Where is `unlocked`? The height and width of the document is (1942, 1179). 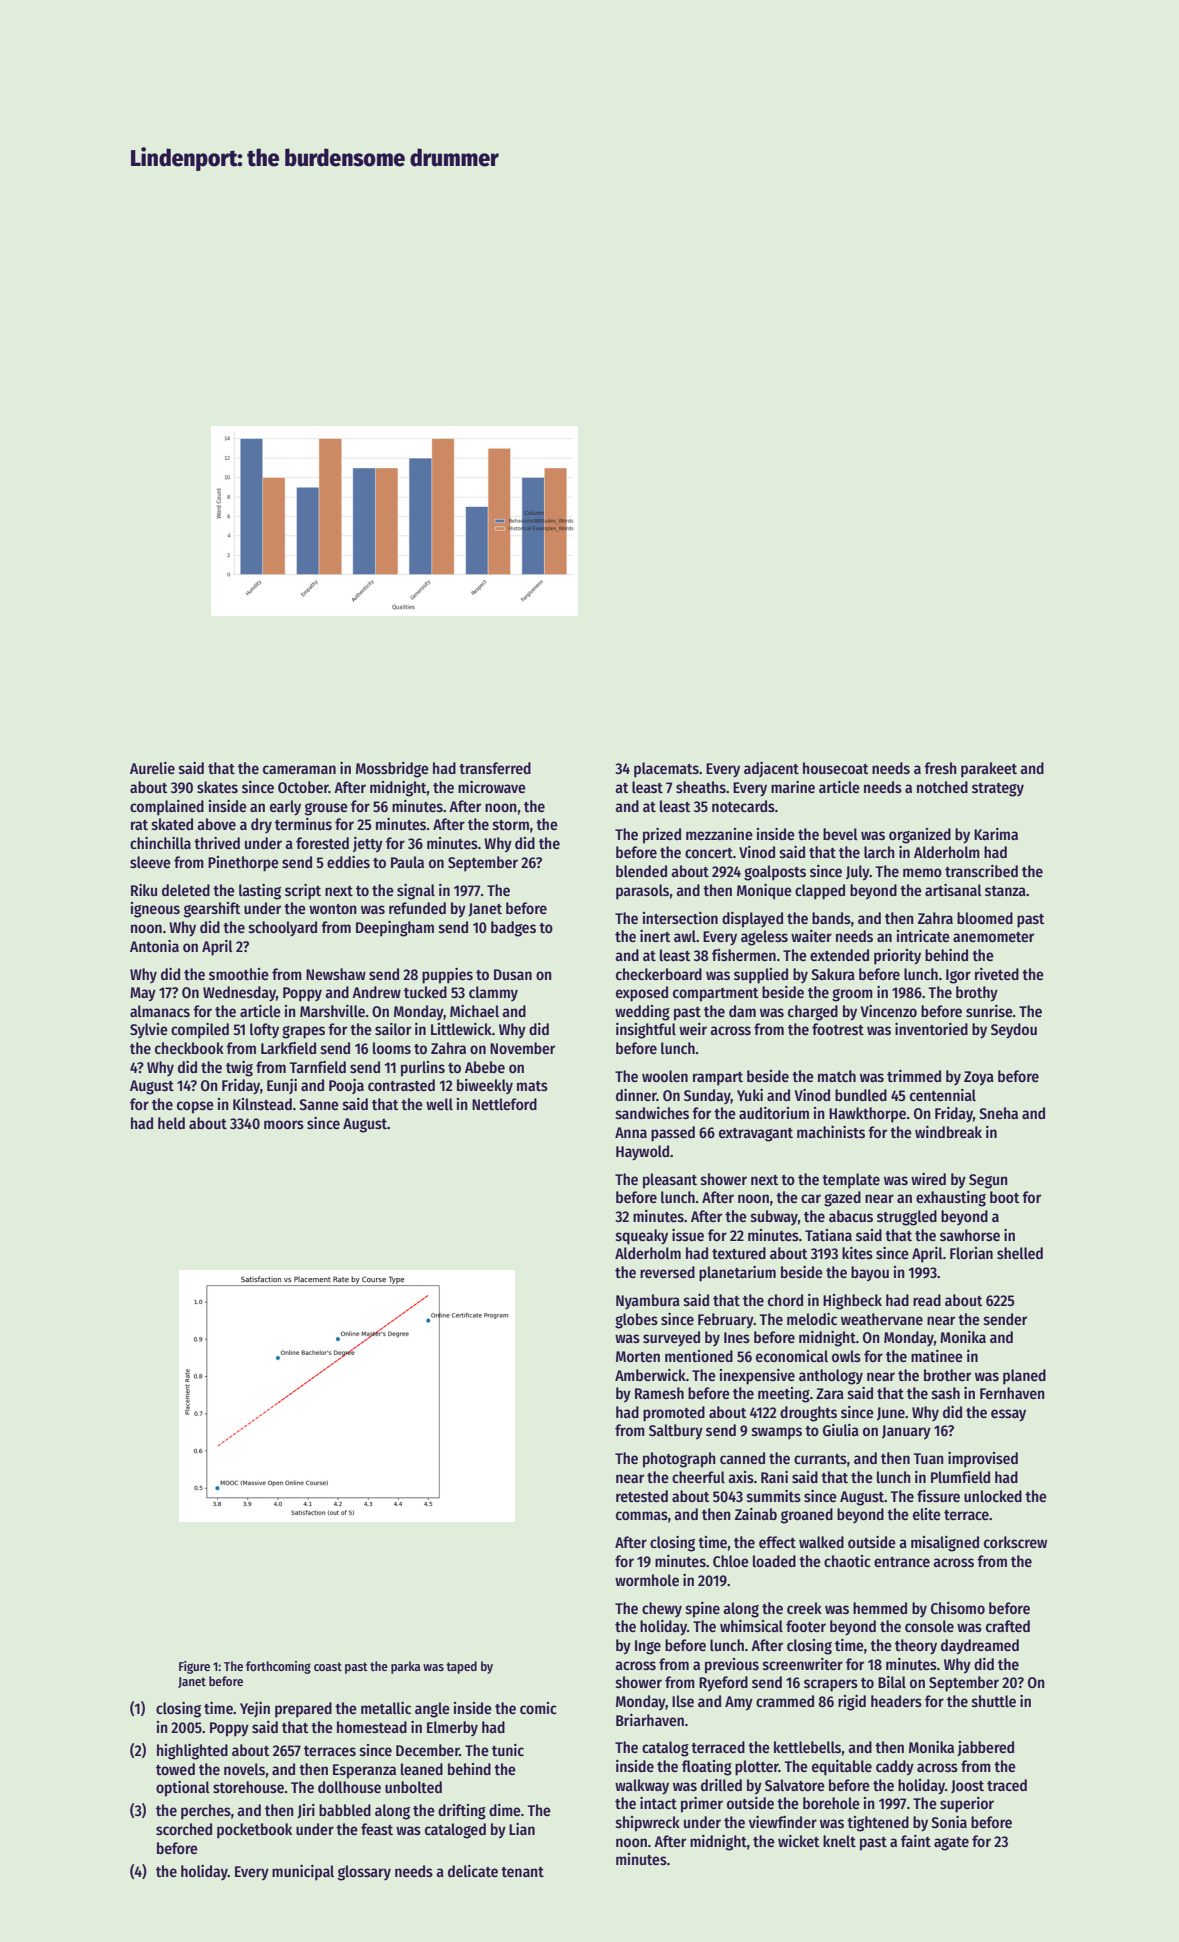 unlocked is located at coordinates (993, 1496).
